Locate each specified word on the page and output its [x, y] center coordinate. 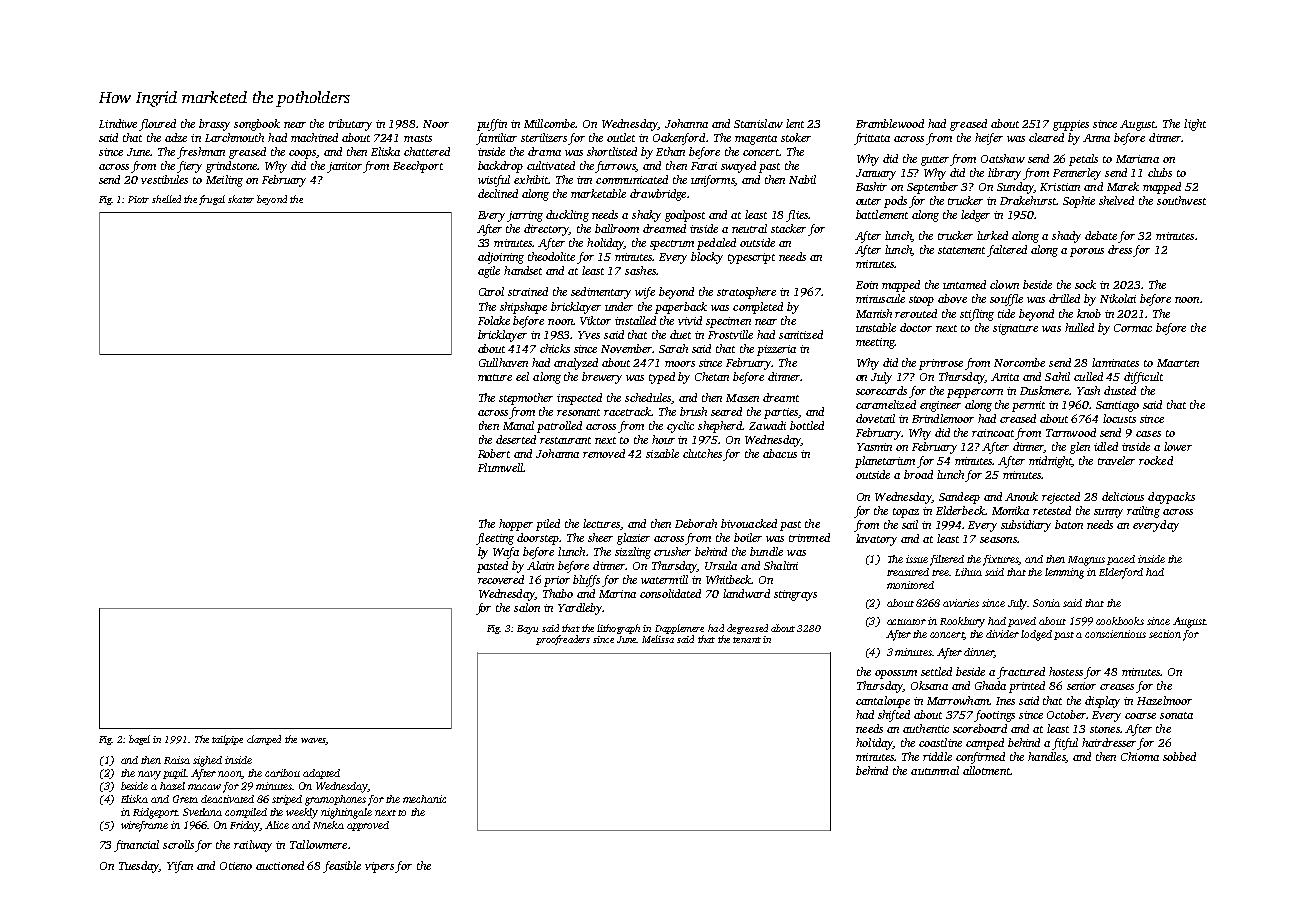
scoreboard [980, 728]
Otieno [236, 866]
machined [314, 137]
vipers [380, 867]
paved [1022, 622]
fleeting [495, 539]
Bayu [527, 629]
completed [758, 308]
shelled [166, 199]
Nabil [802, 179]
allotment [986, 770]
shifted [894, 716]
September [932, 188]
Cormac [1133, 328]
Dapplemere [679, 629]
